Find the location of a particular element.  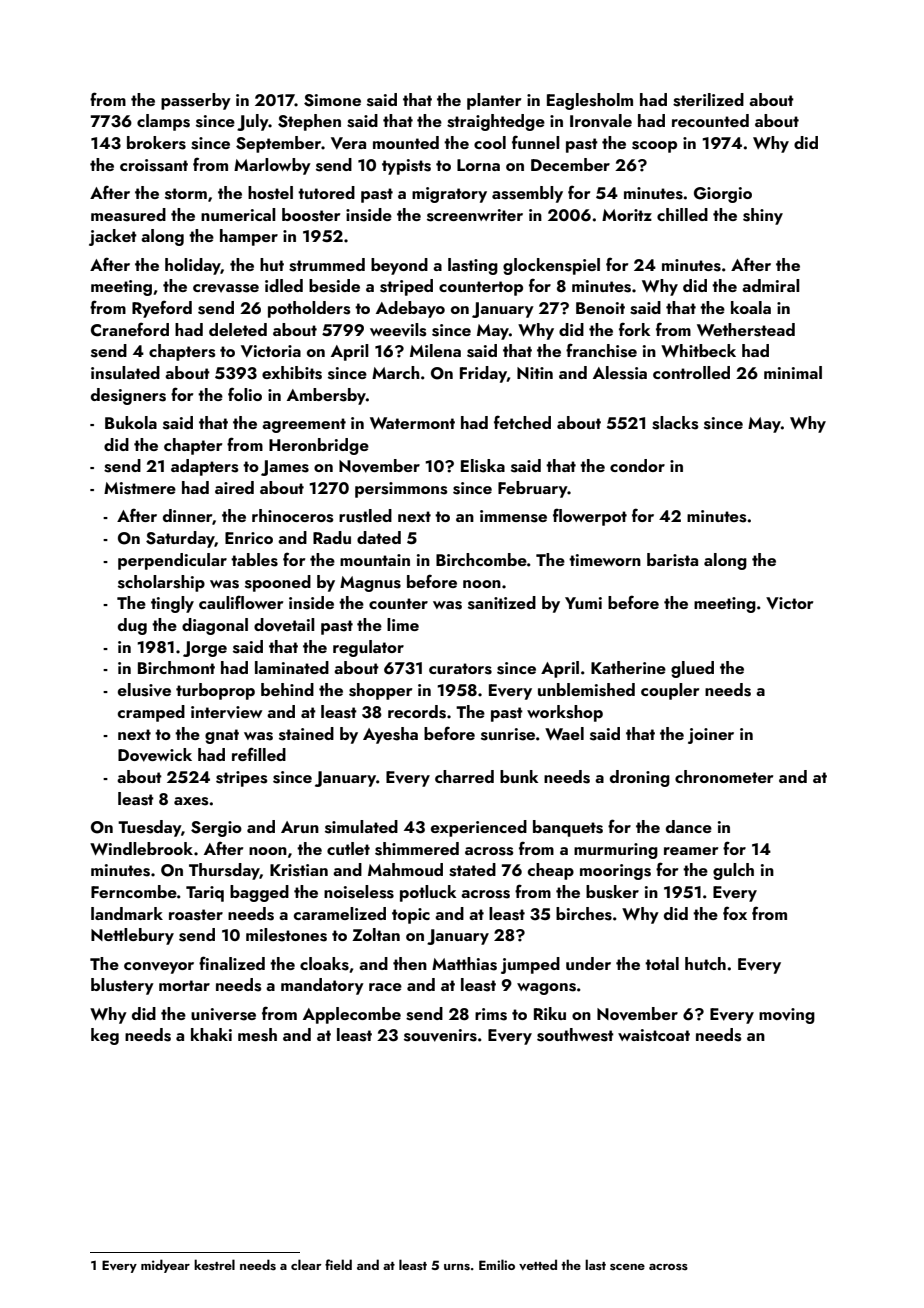

Lorna is located at coordinates (478, 165).
